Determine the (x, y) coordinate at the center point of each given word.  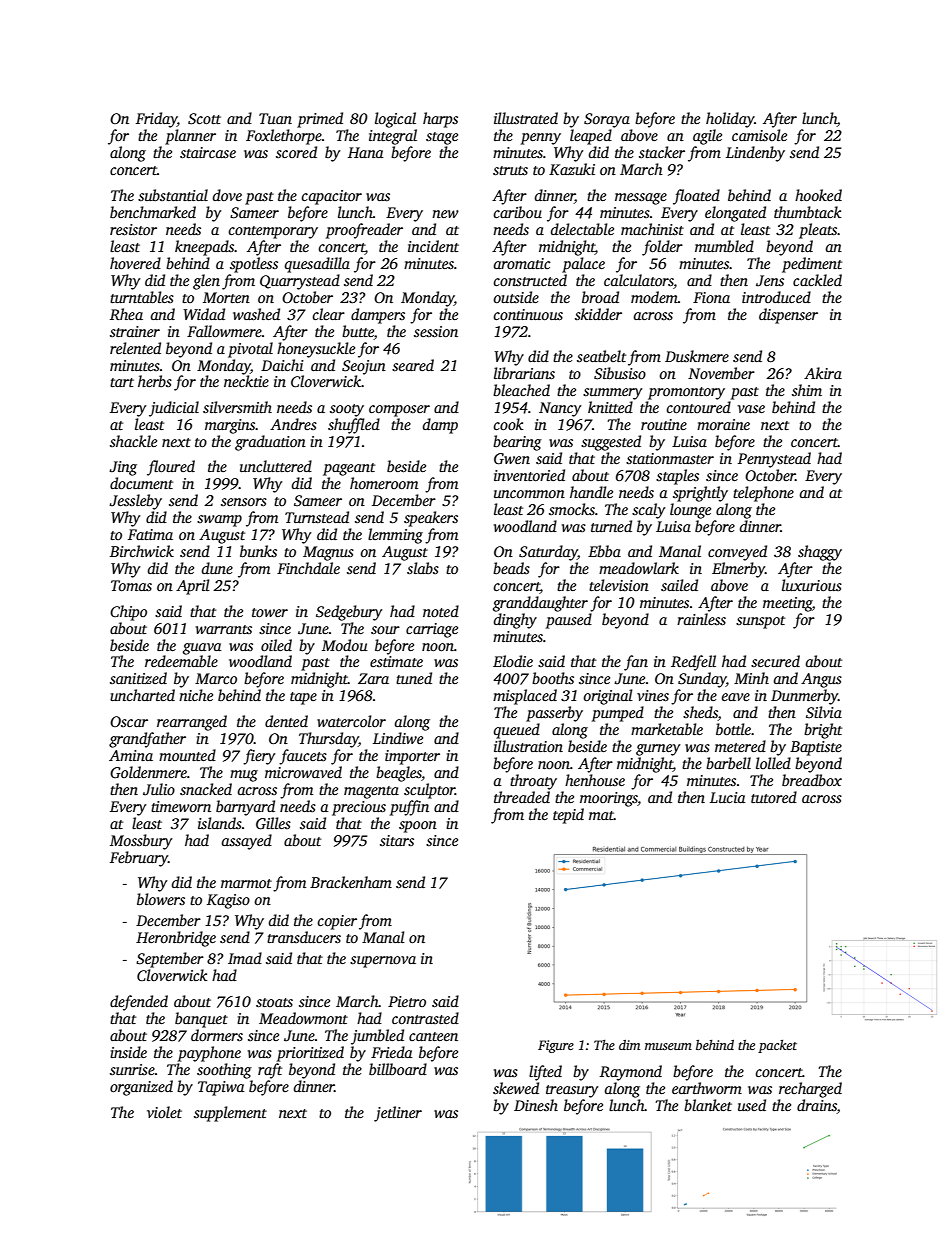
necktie (246, 381)
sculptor (429, 791)
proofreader (364, 231)
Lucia (728, 797)
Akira (823, 373)
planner (190, 137)
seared (413, 365)
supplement (230, 1114)
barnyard (245, 808)
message (641, 199)
